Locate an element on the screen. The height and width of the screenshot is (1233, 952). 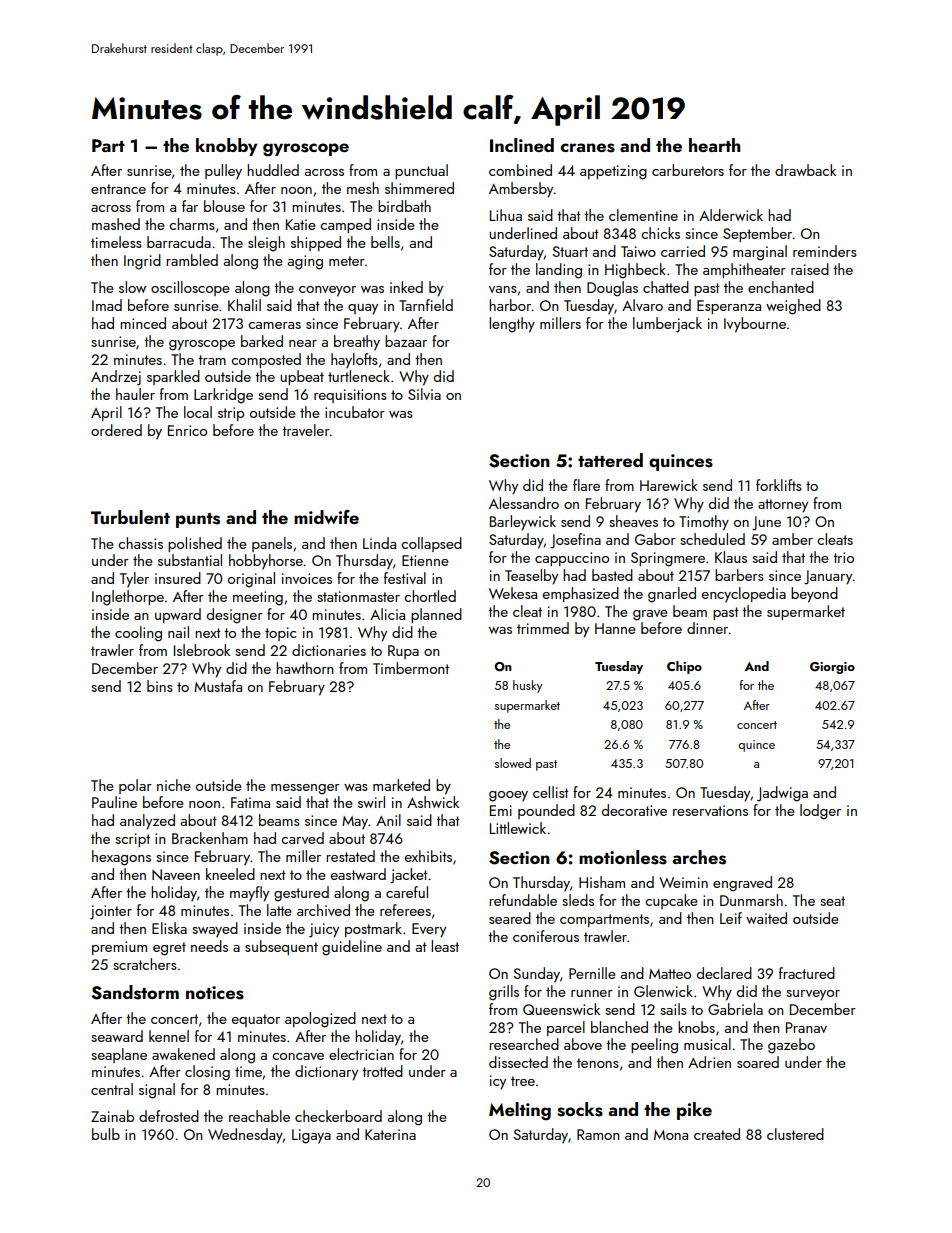
dinner is located at coordinates (707, 628).
